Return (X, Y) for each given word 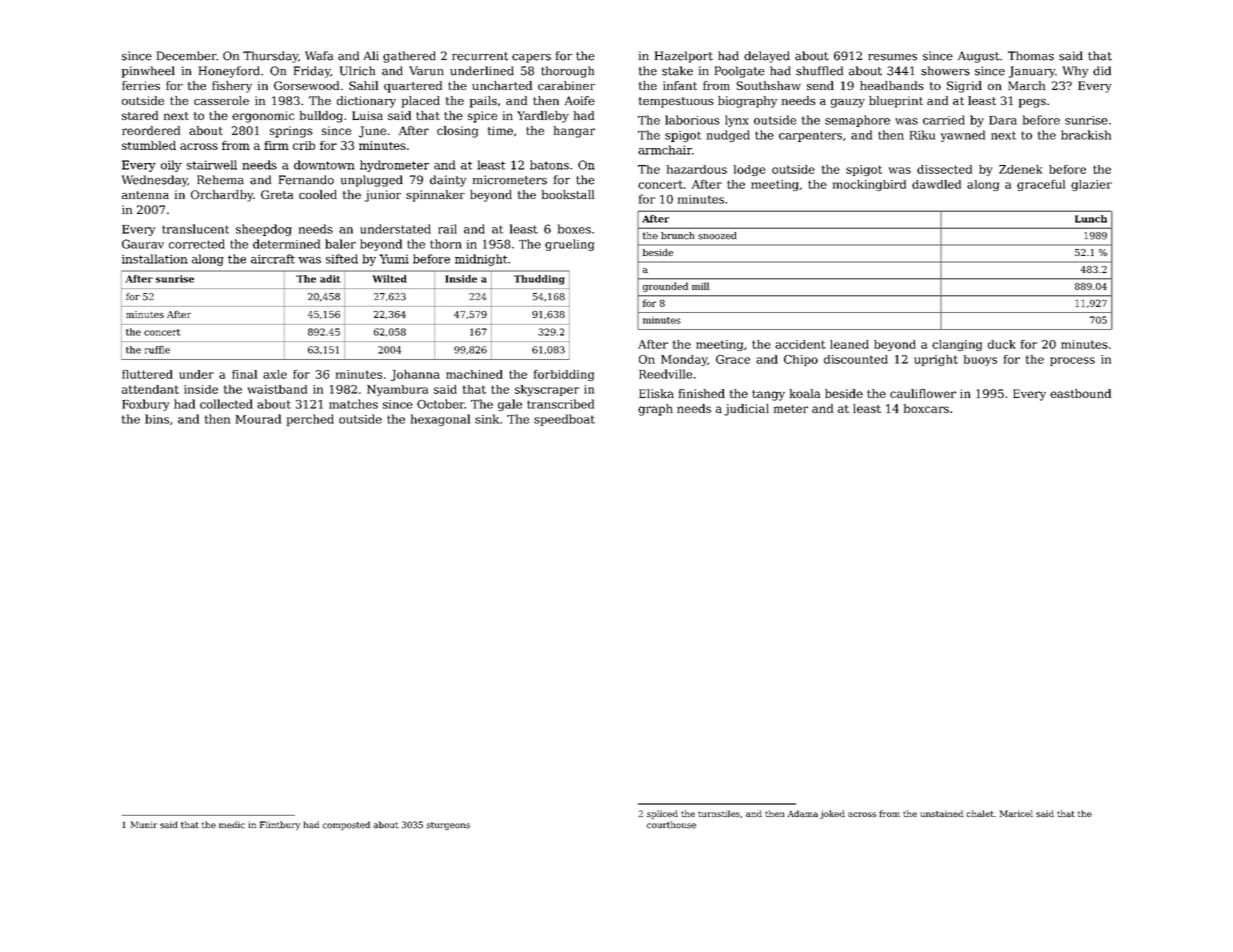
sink (487, 419)
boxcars (926, 408)
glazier (1091, 185)
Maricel (1016, 813)
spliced (662, 814)
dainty (448, 181)
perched (310, 420)
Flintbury (280, 825)
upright (936, 360)
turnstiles (719, 813)
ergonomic (263, 117)
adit (330, 279)
